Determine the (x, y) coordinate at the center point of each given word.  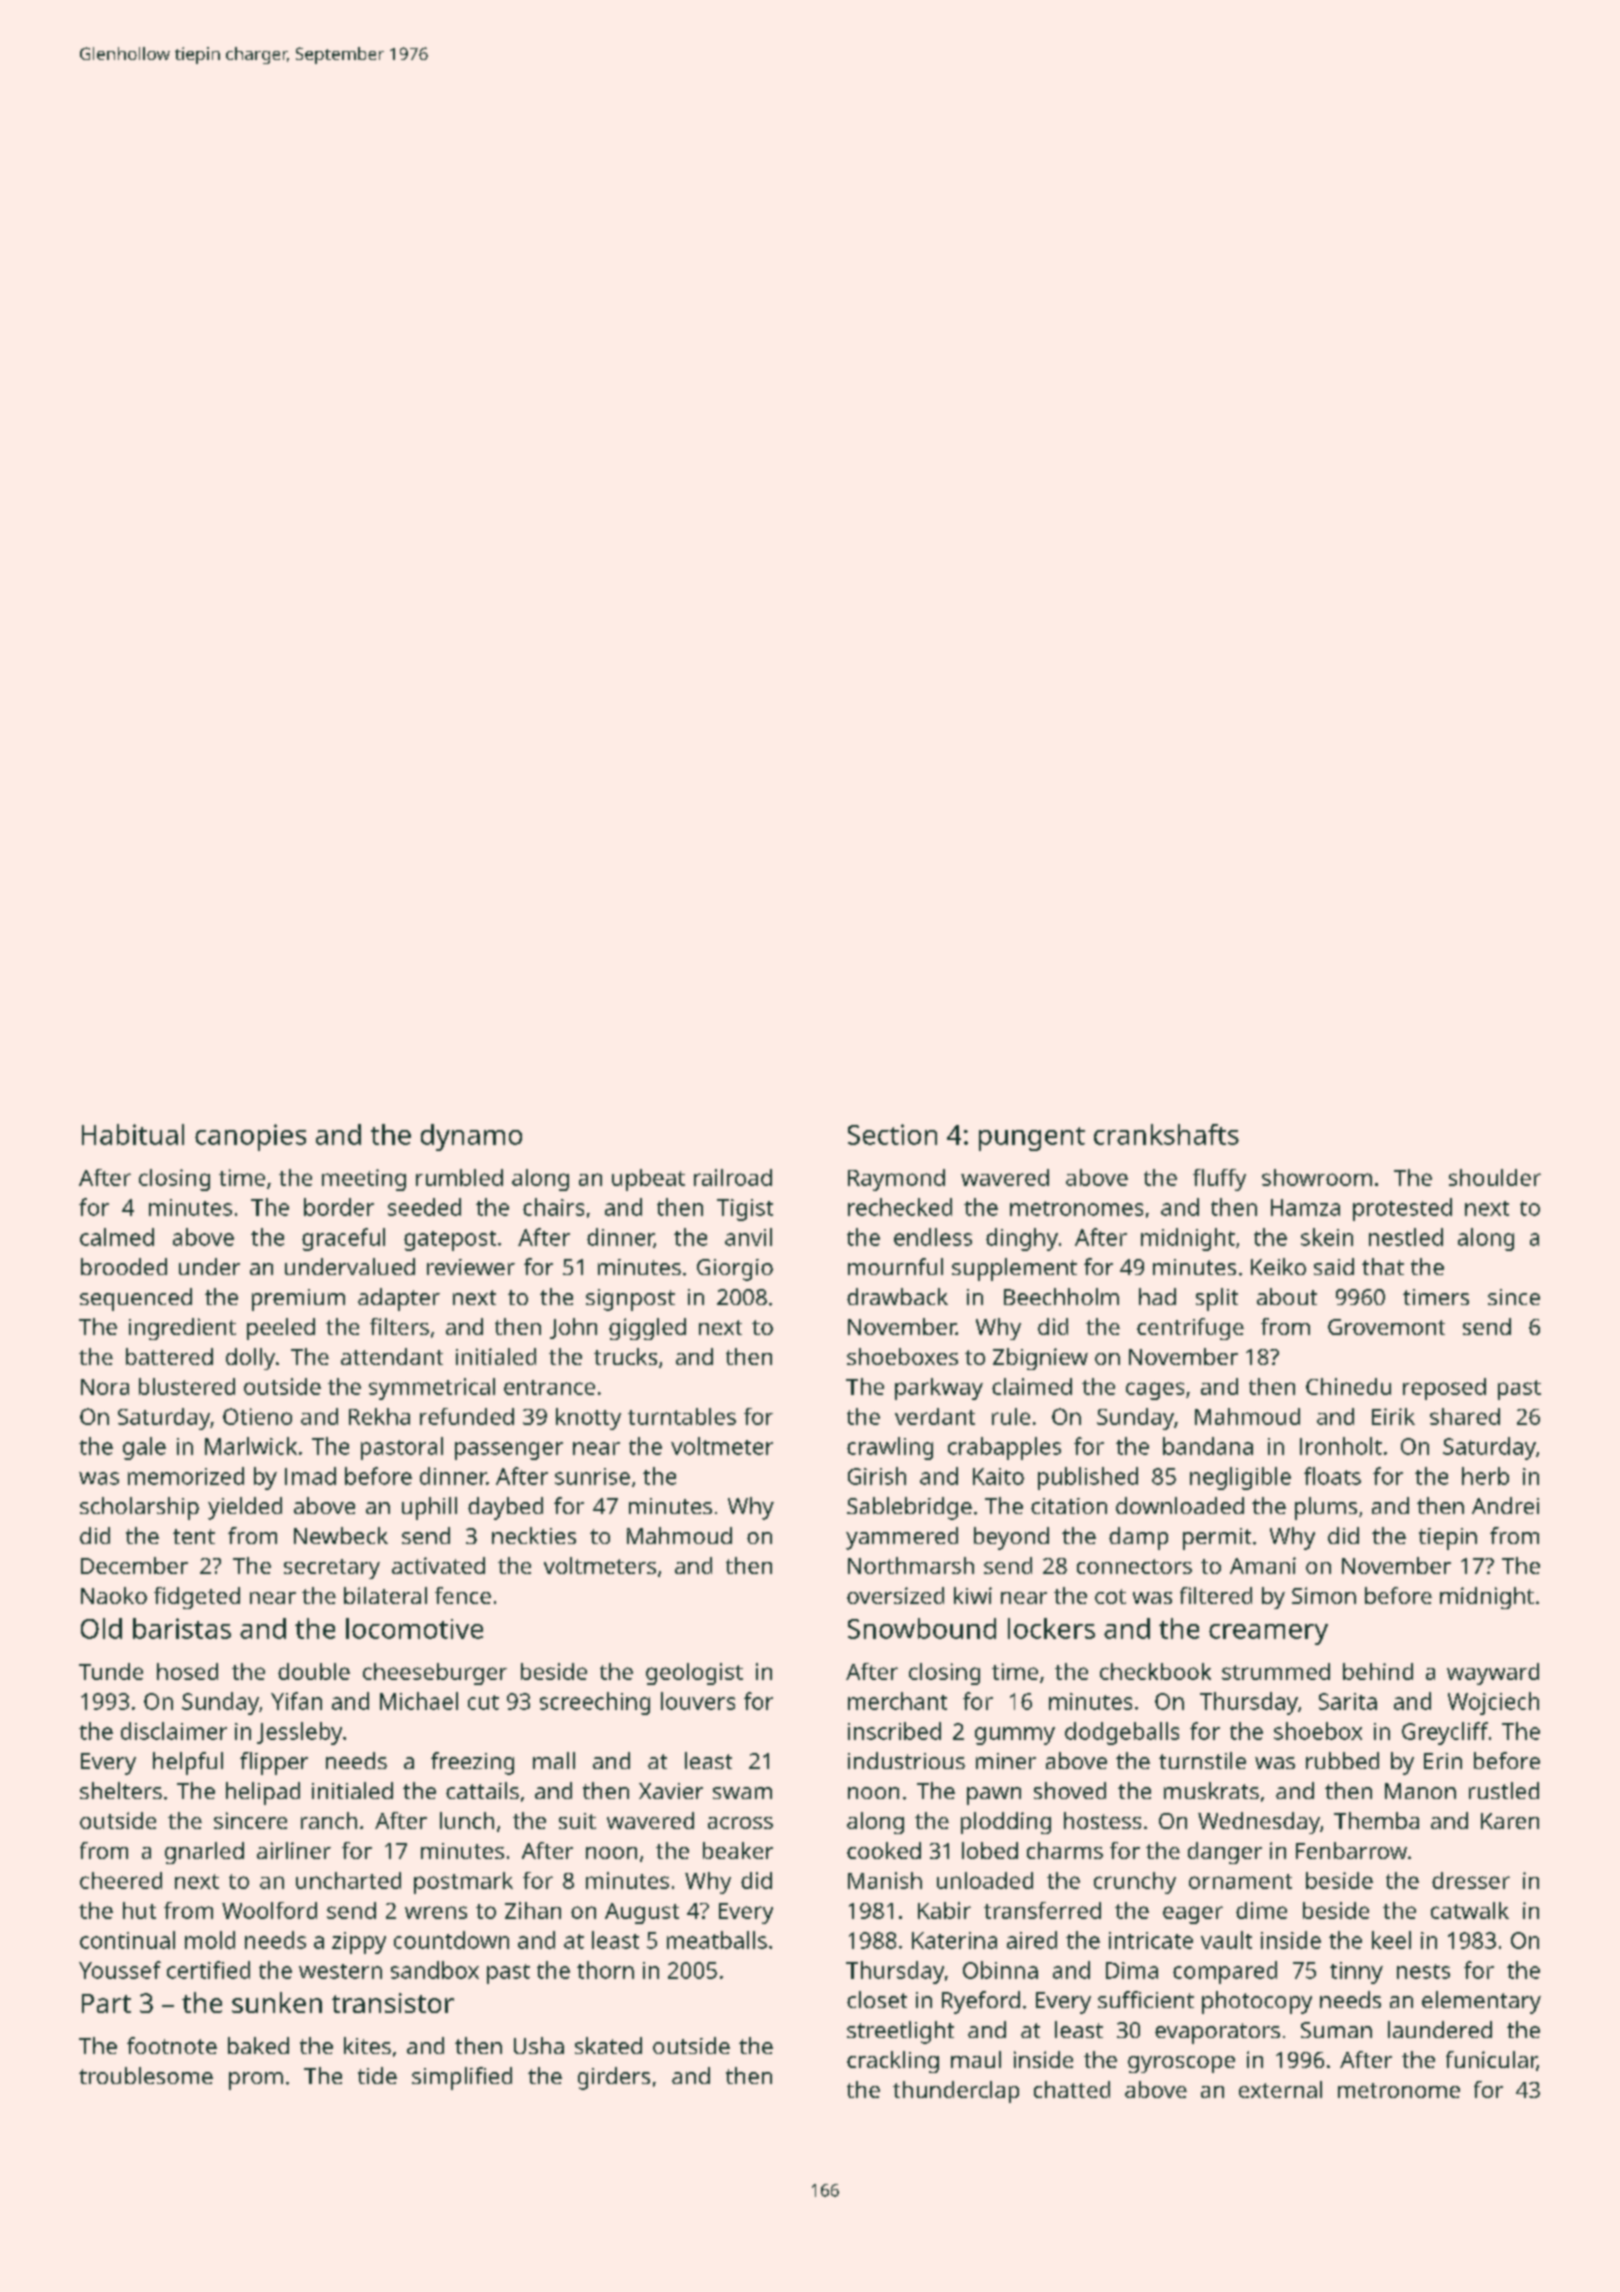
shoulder (1495, 1177)
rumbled (459, 1177)
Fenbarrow (1351, 1850)
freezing (472, 1763)
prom (256, 2081)
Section (892, 1134)
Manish (885, 1880)
